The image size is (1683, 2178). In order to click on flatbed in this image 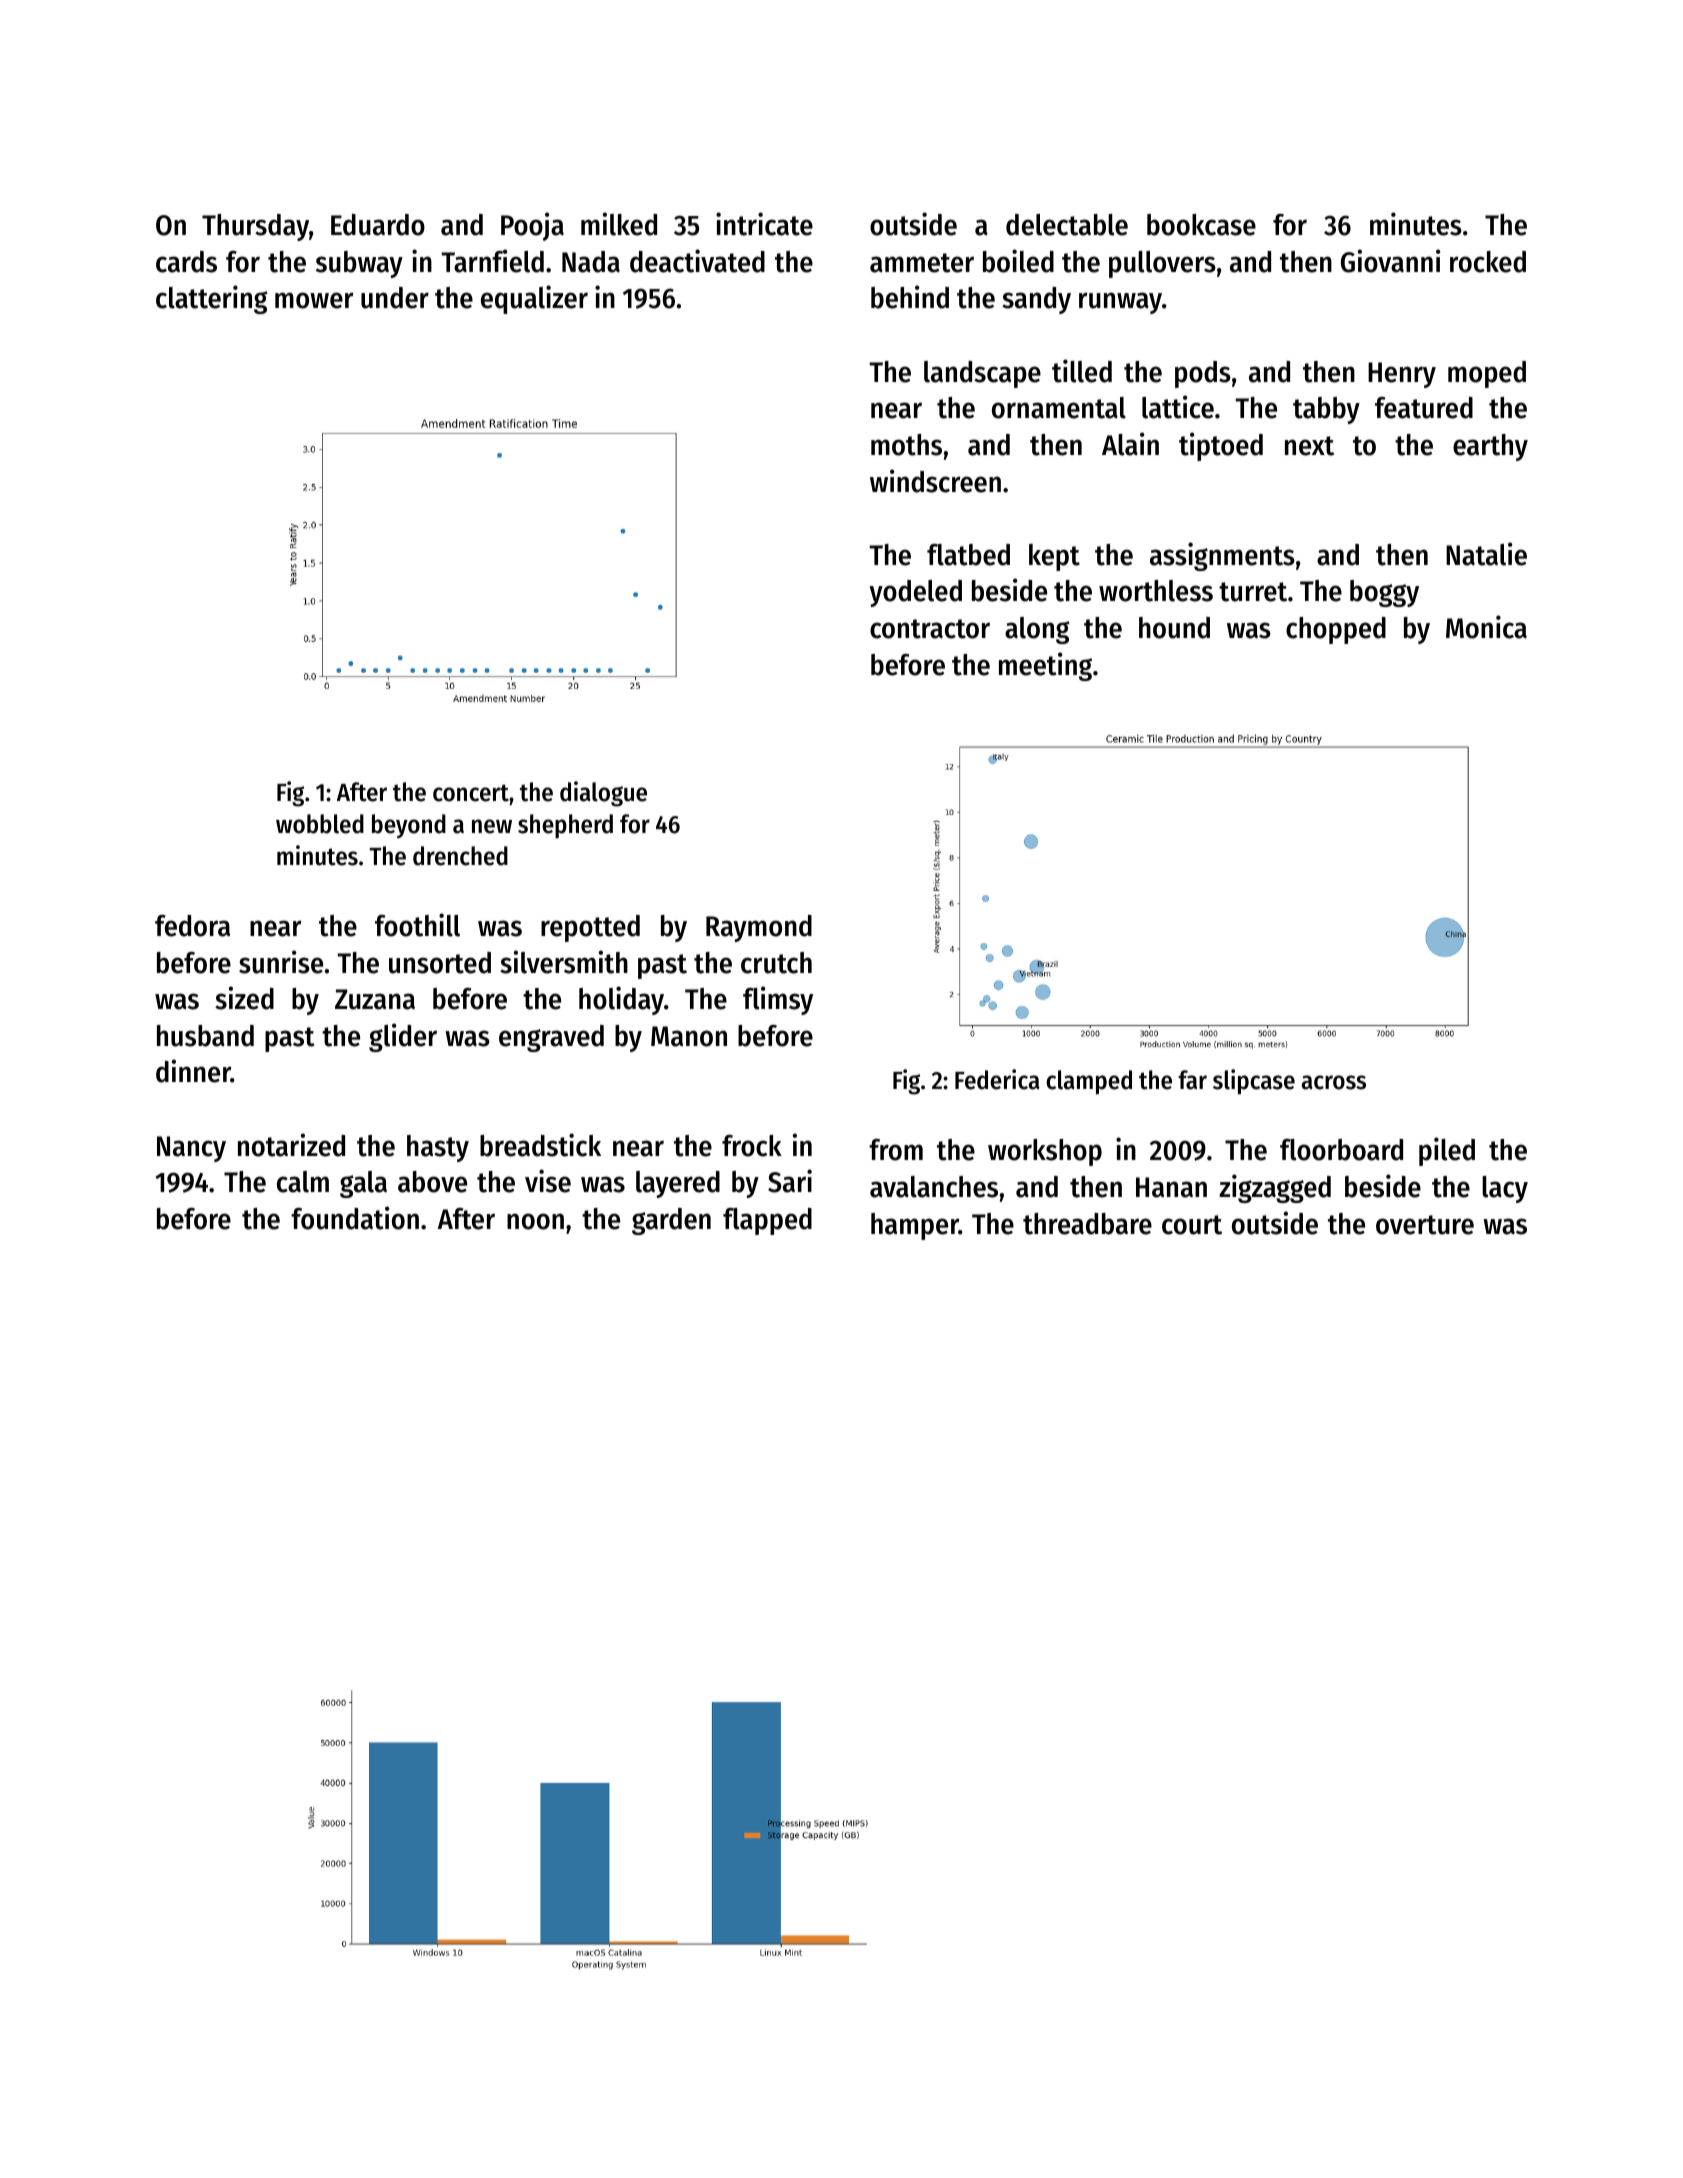, I will do `click(968, 555)`.
